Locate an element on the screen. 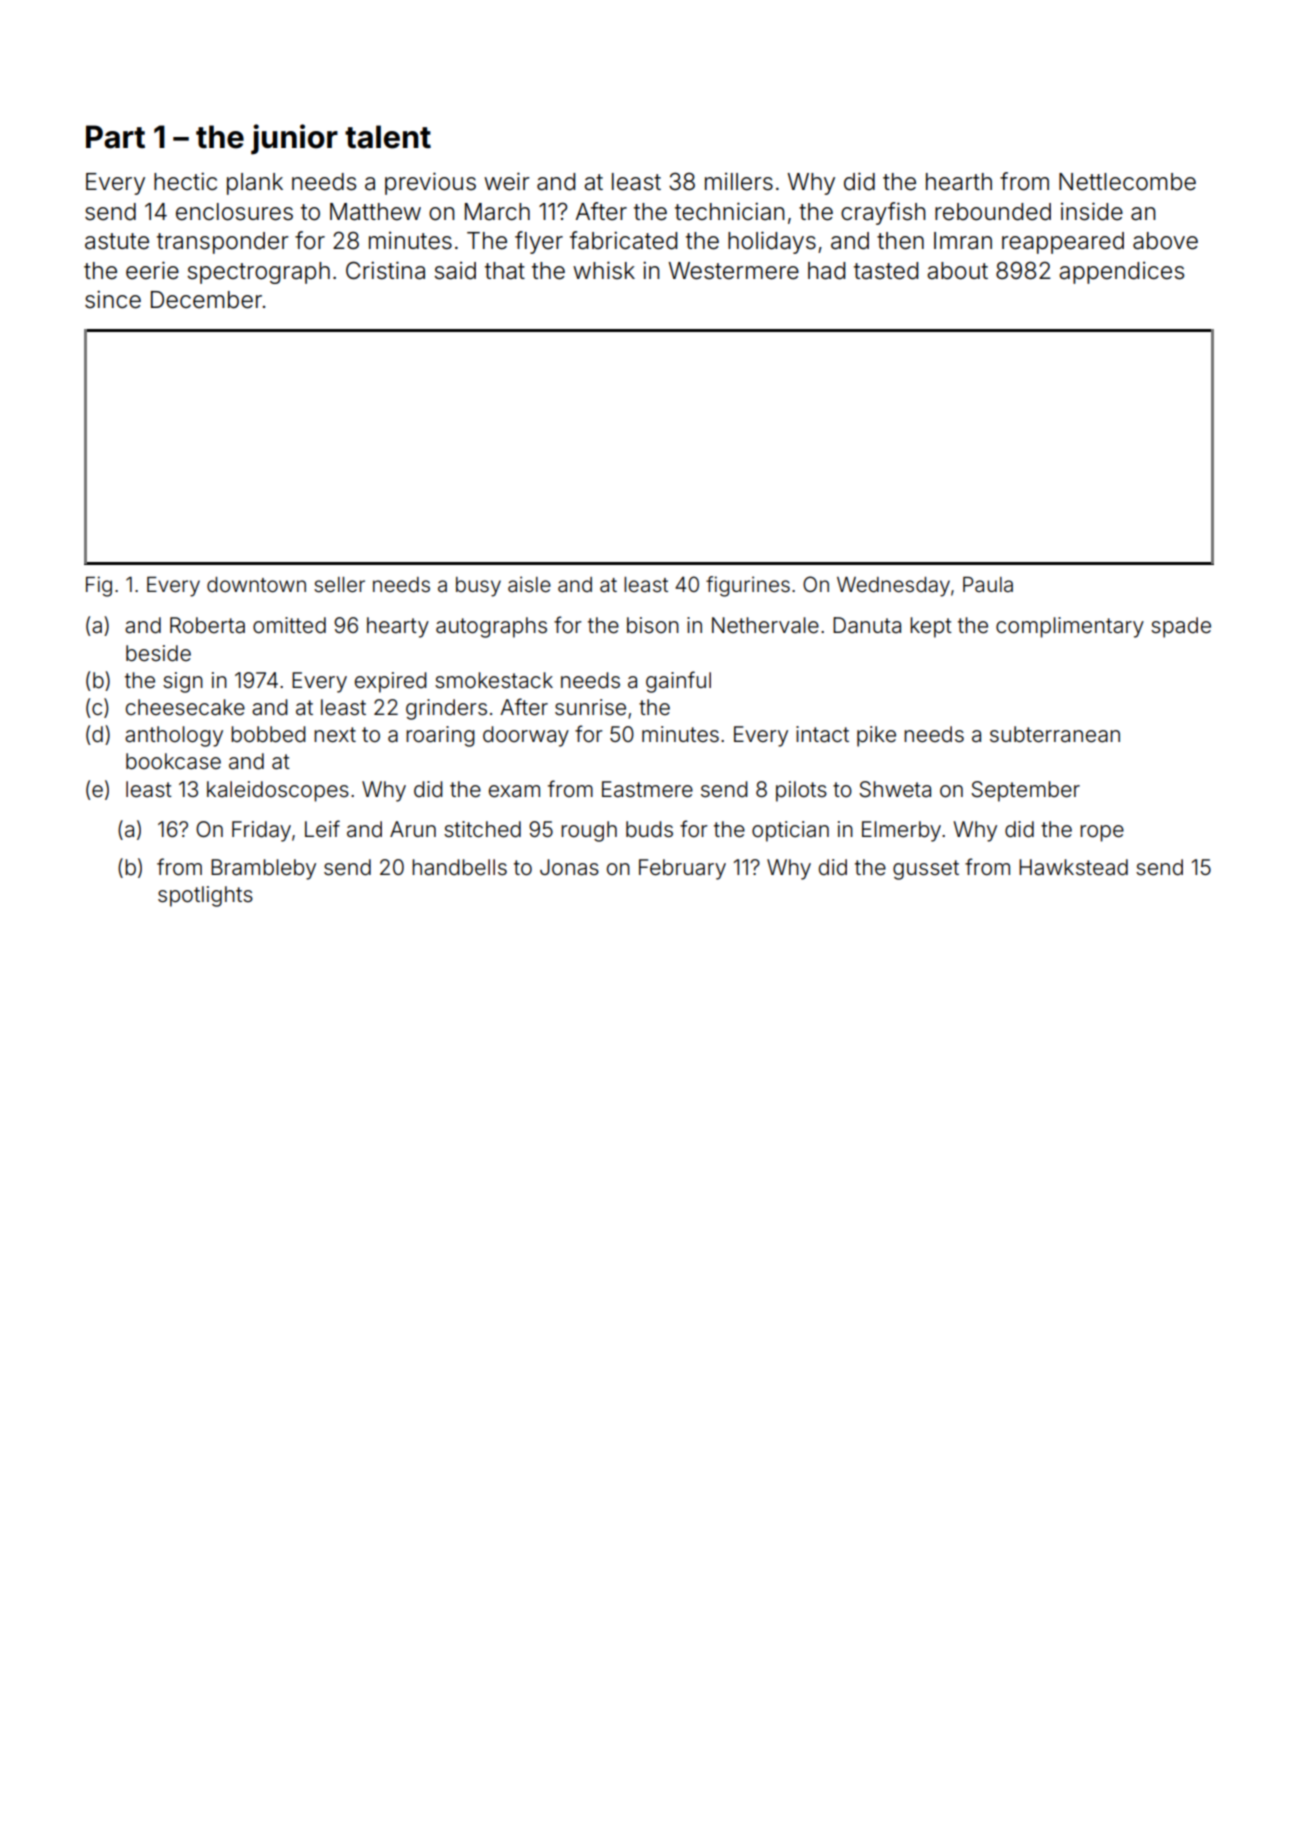 The height and width of the screenshot is (1836, 1298). plank is located at coordinates (255, 184).
